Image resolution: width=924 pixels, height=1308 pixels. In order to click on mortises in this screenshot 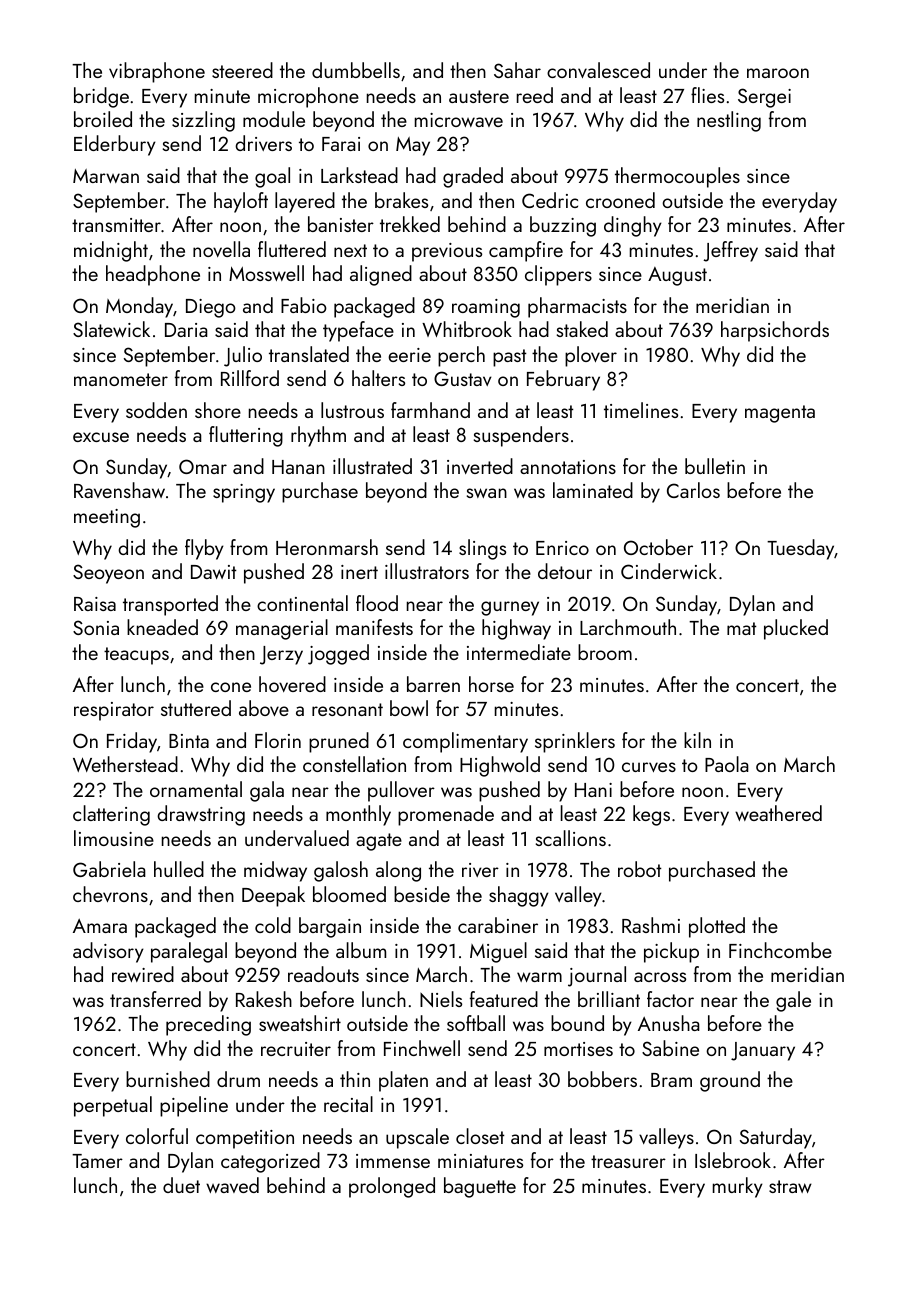, I will do `click(578, 1049)`.
